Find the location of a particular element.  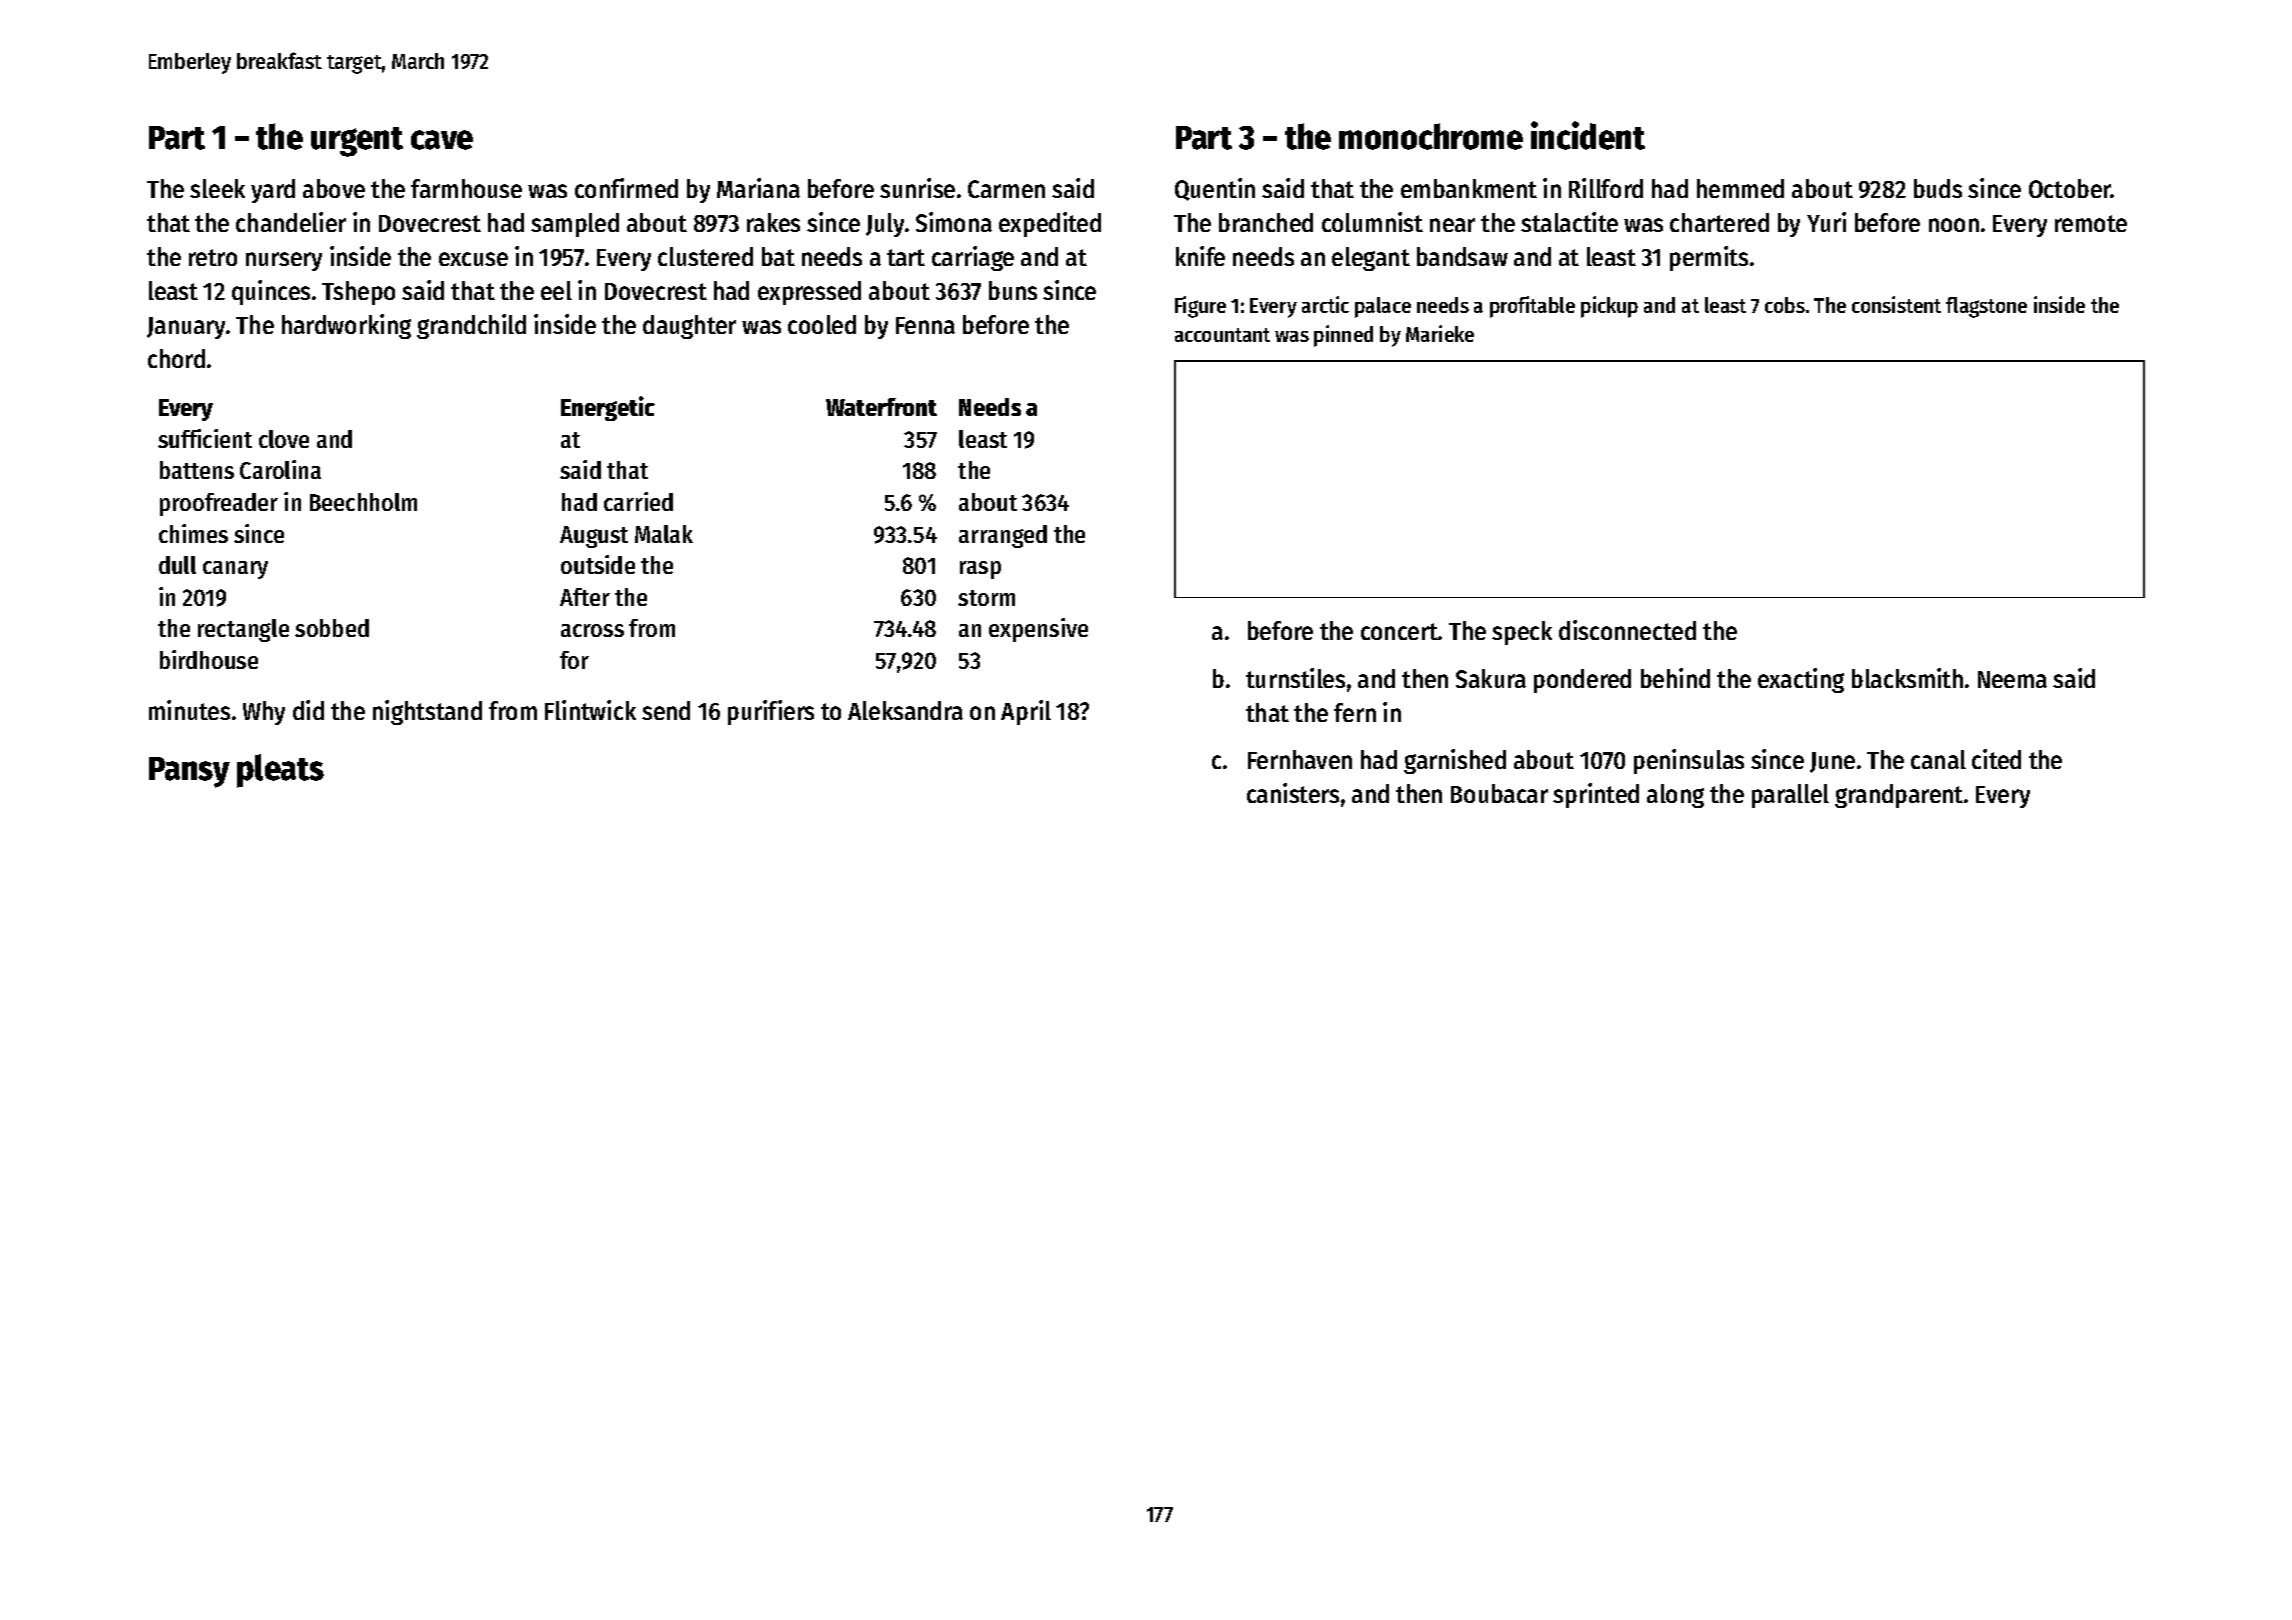

pleats is located at coordinates (280, 771).
